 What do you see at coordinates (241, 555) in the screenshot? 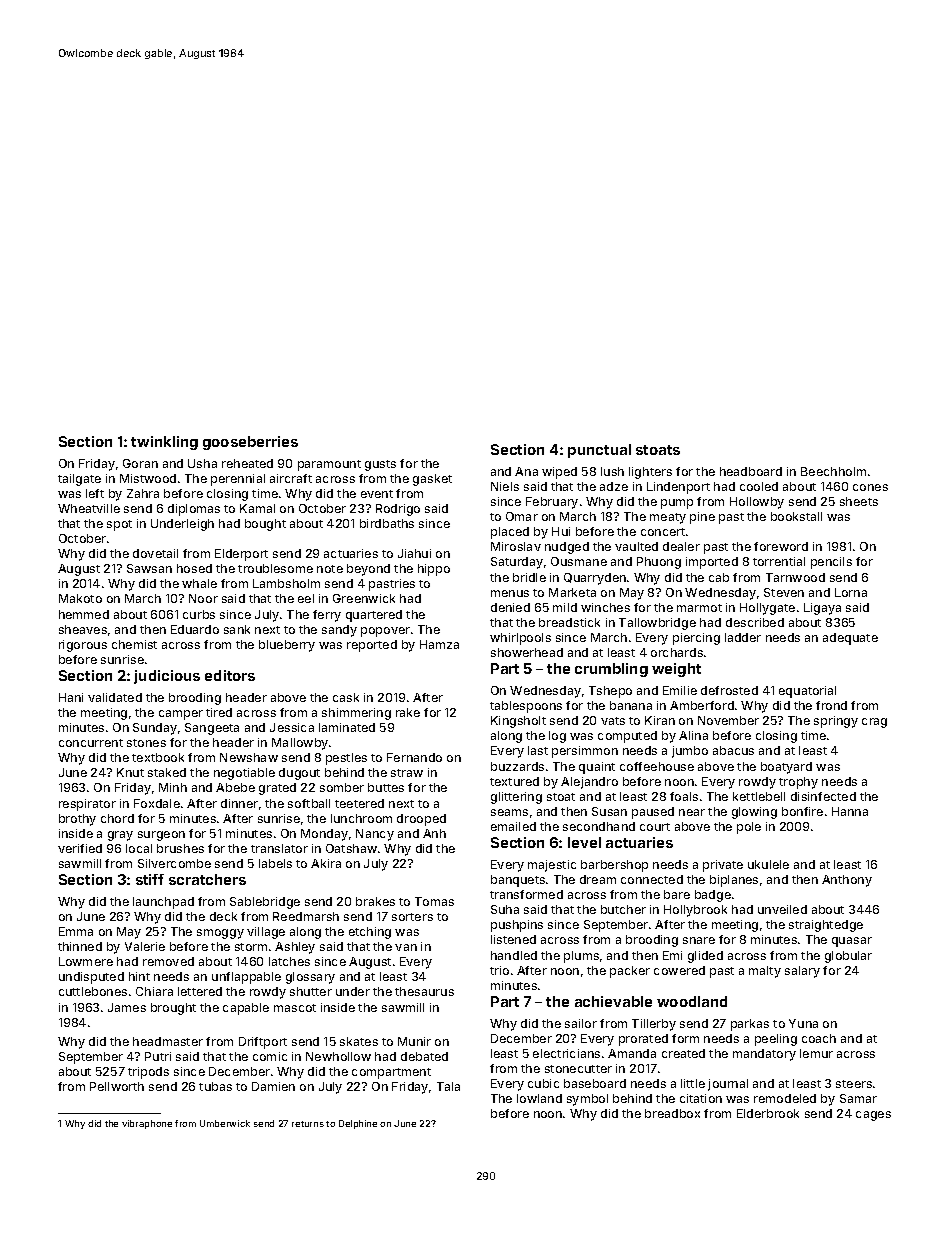
I see `Elderport` at bounding box center [241, 555].
